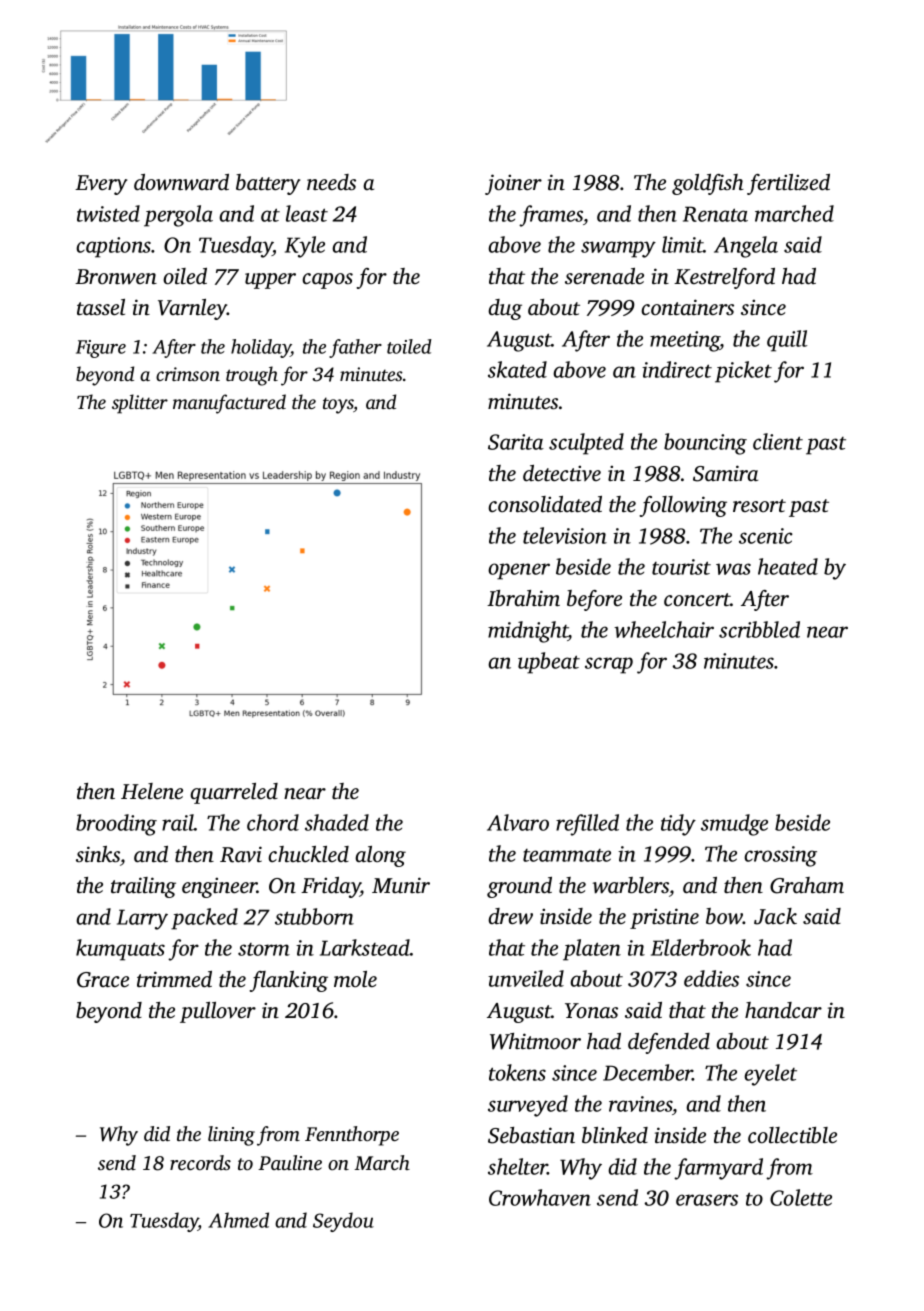  What do you see at coordinates (142, 919) in the screenshot?
I see `Larry` at bounding box center [142, 919].
